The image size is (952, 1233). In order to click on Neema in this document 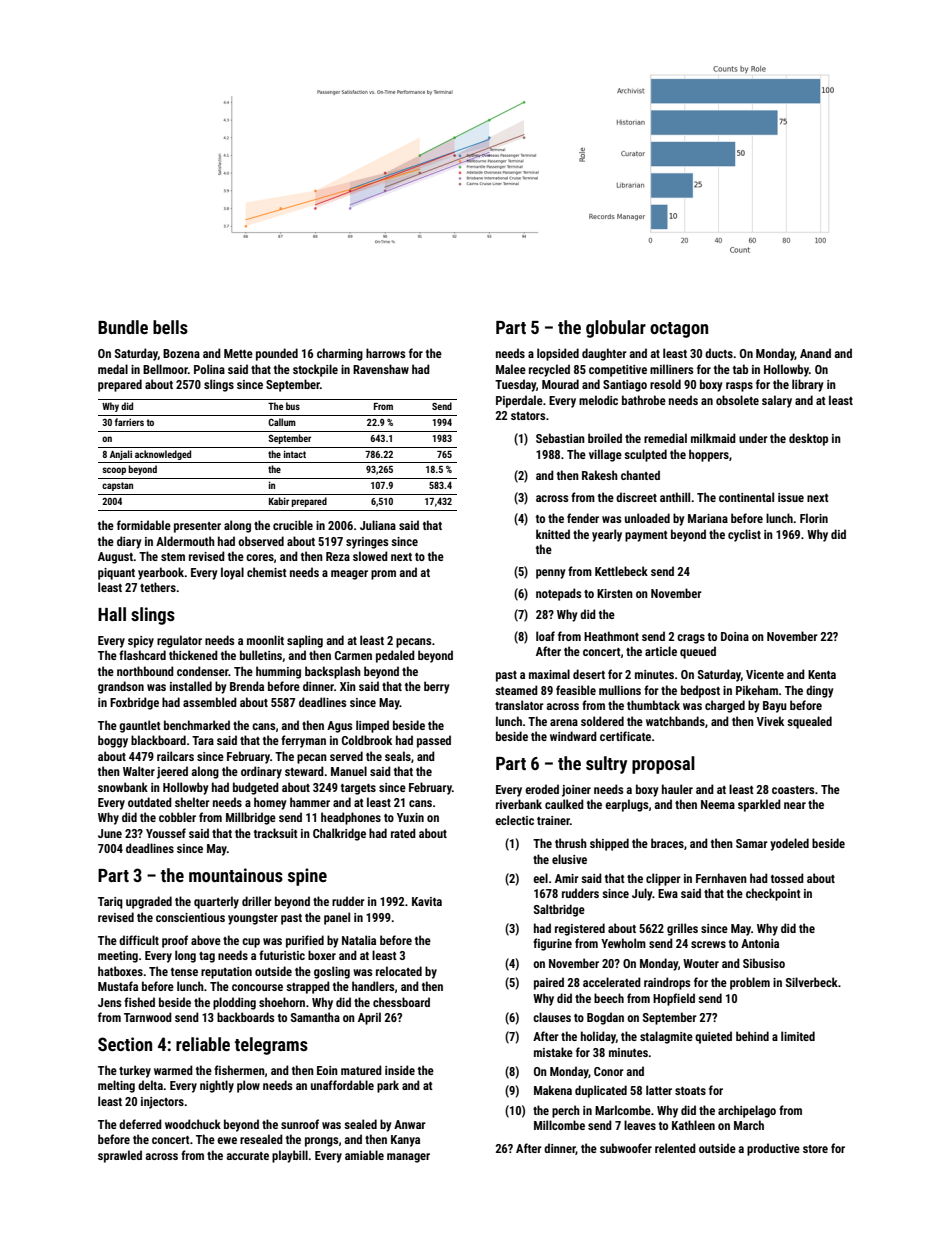, I will do `click(718, 804)`.
